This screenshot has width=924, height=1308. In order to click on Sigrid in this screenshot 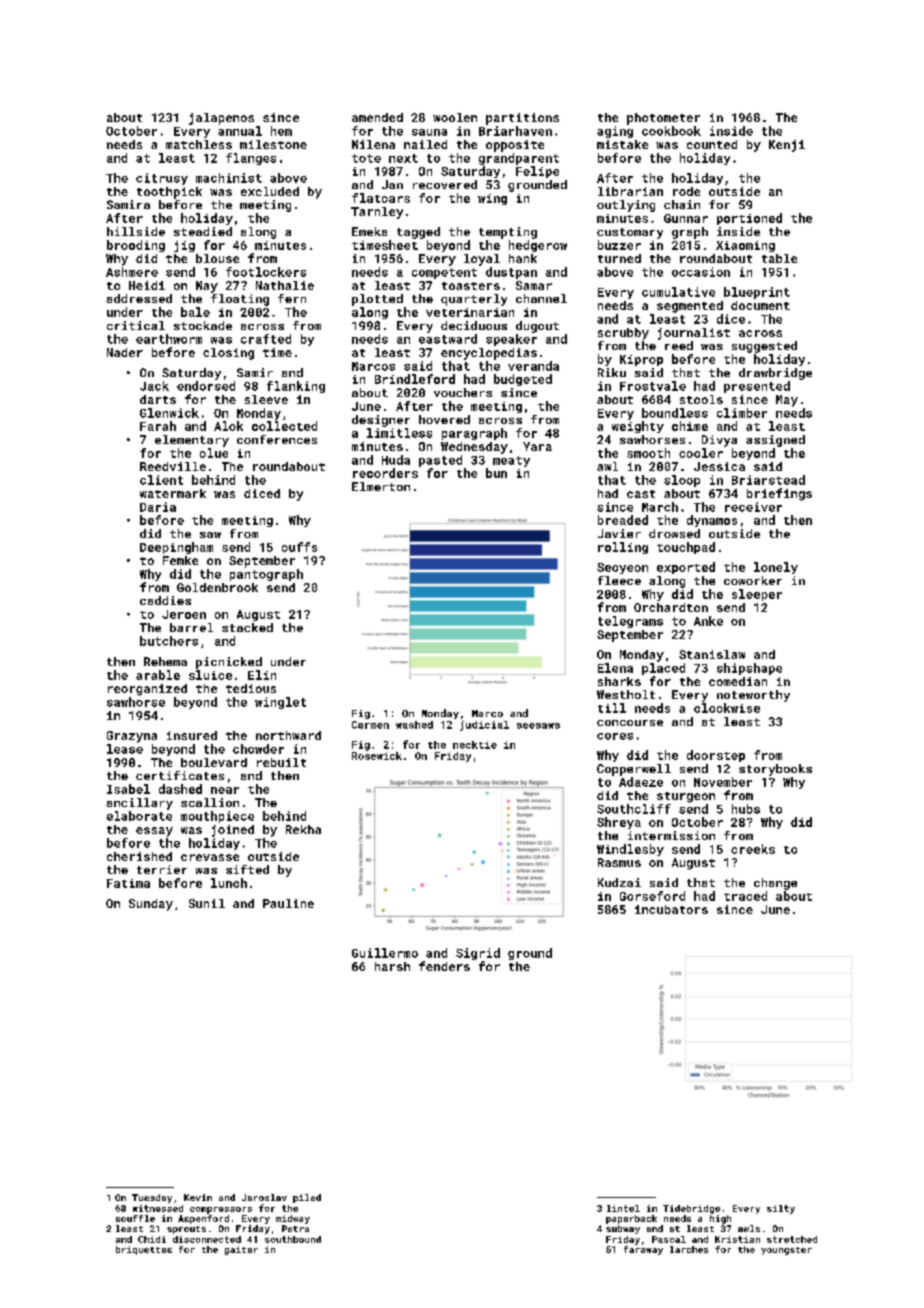, I will do `click(478, 954)`.
